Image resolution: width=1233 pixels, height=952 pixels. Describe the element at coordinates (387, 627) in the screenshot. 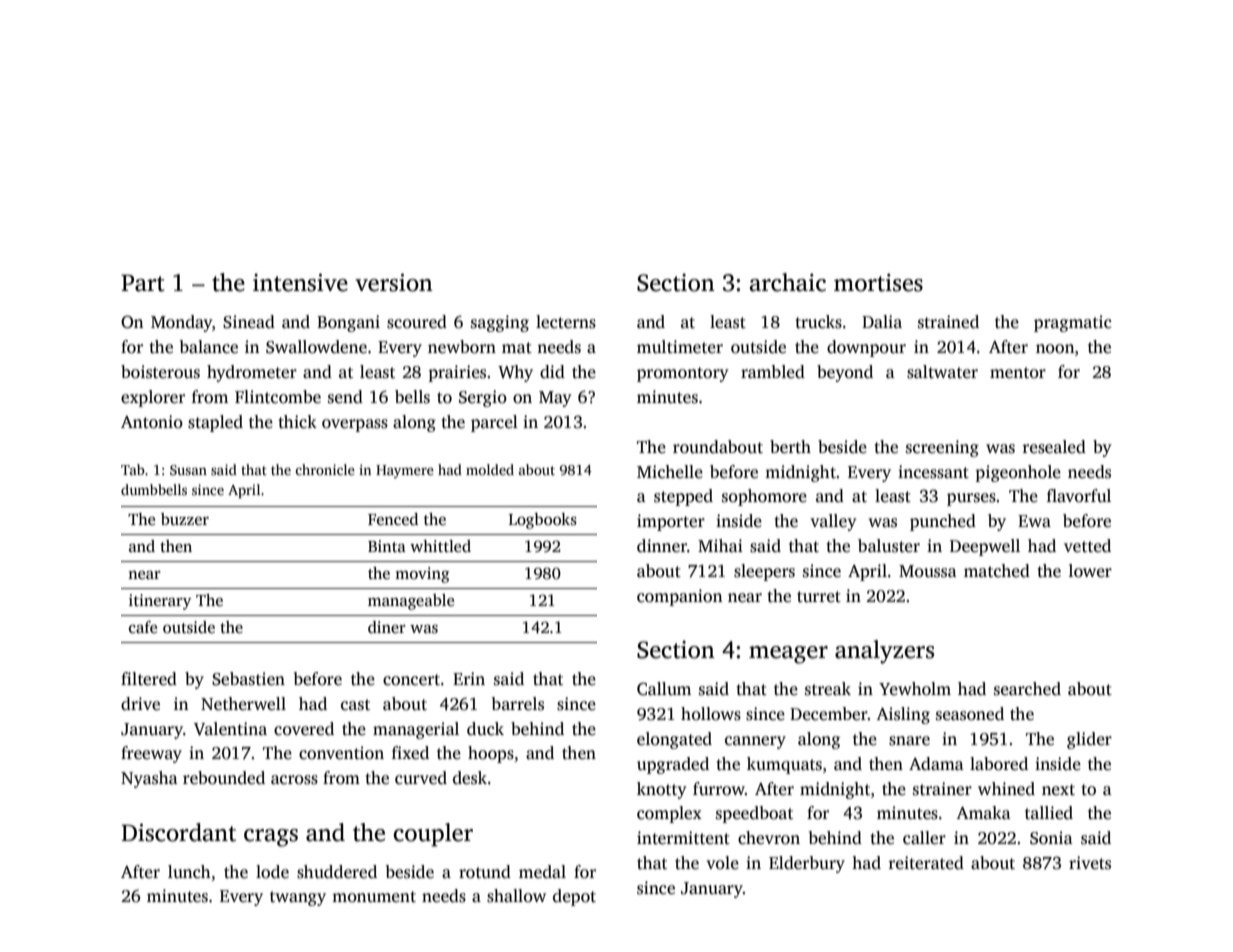

I see `diner` at that location.
